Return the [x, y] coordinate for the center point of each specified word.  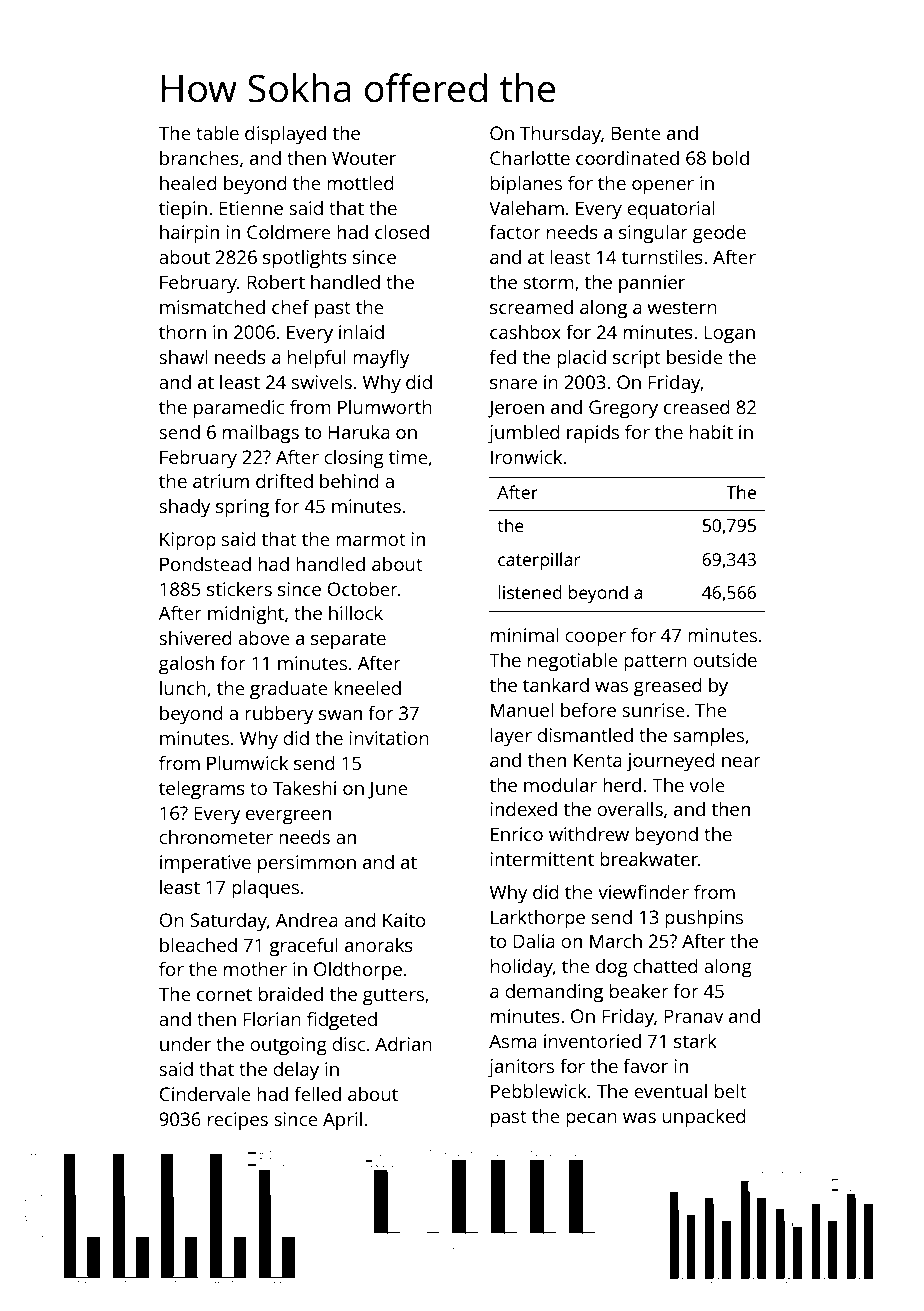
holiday [522, 968]
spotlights [305, 259]
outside [725, 659]
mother [255, 968]
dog [612, 968]
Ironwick [526, 456]
